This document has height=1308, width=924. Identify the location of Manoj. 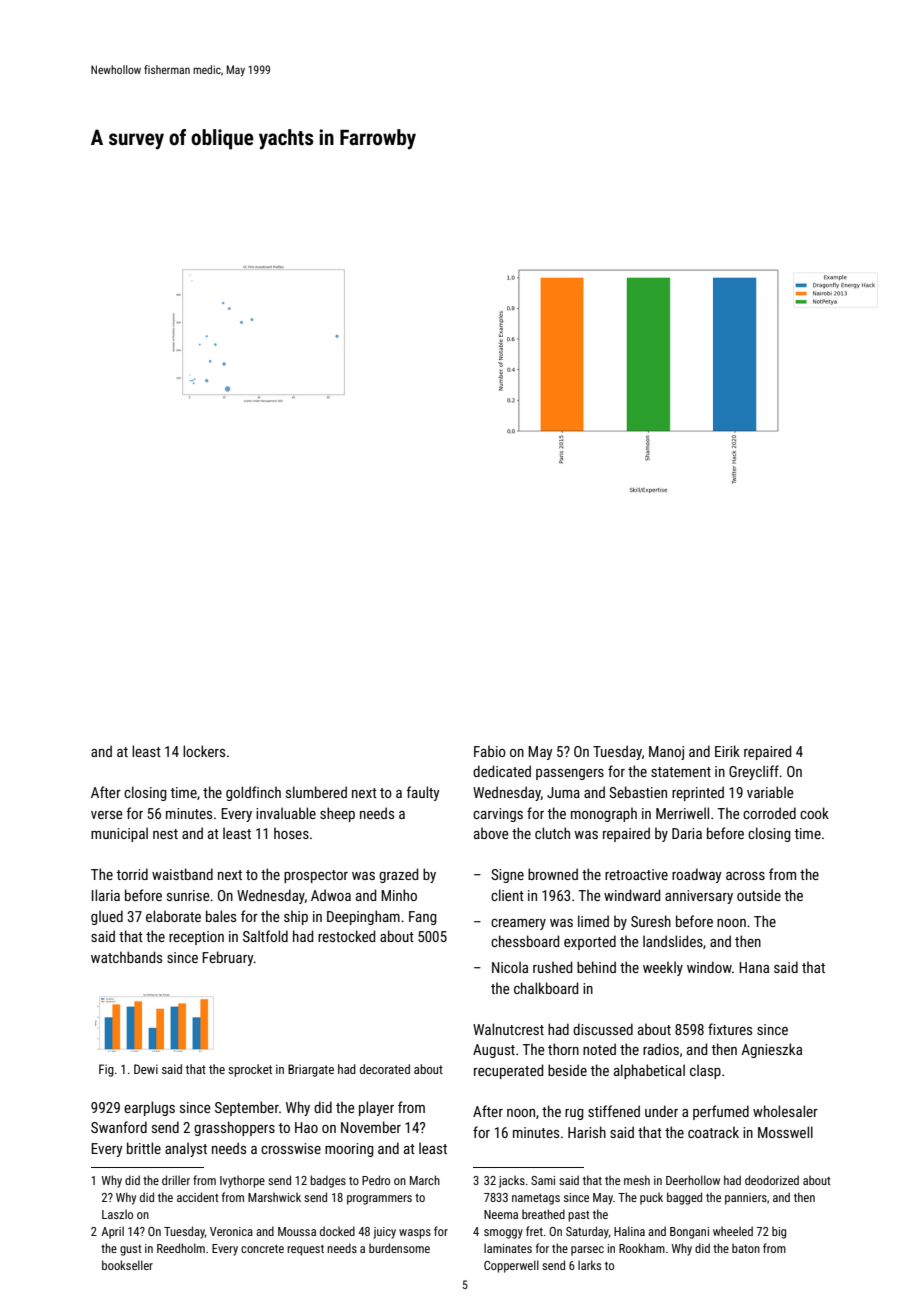
(666, 753).
